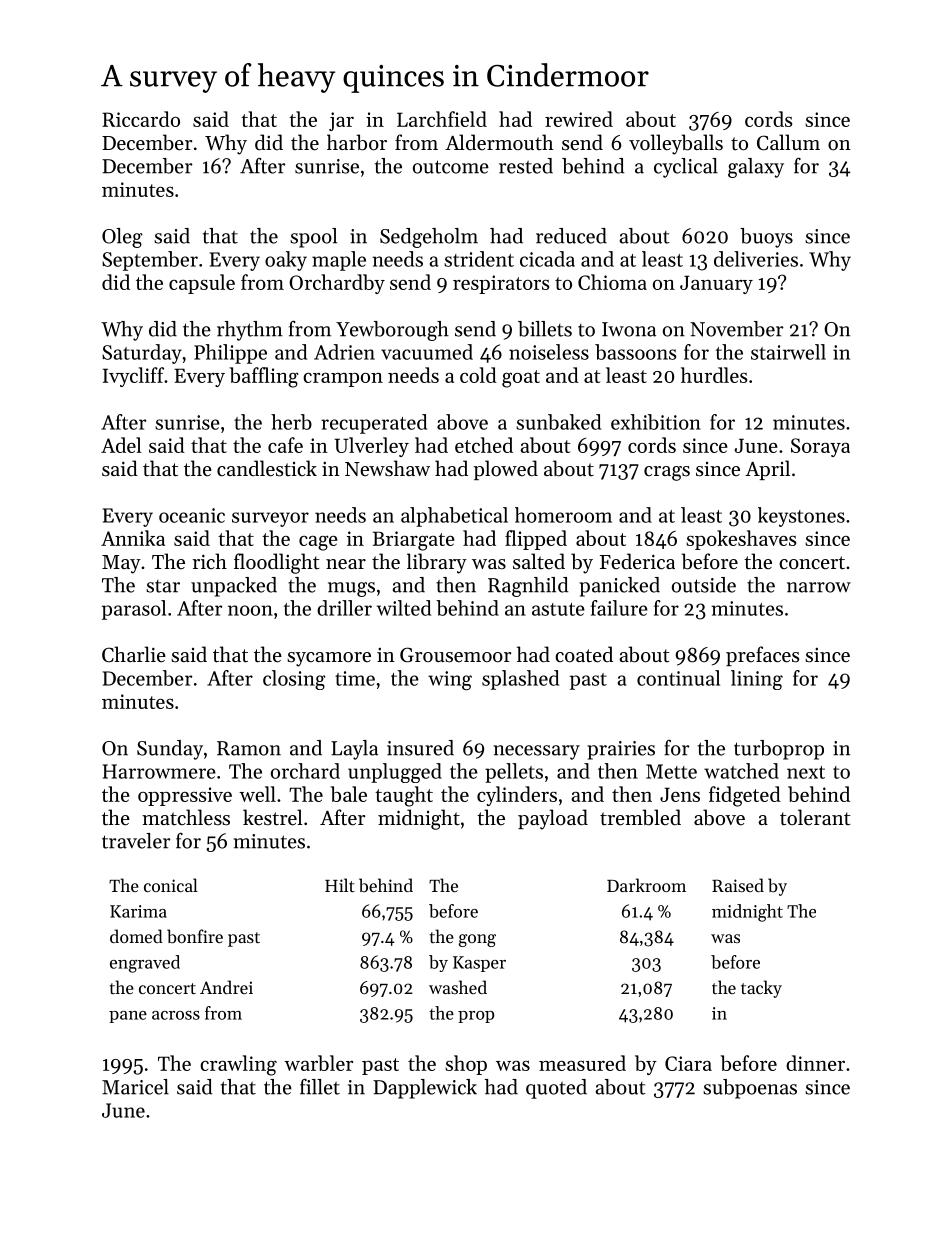  I want to click on tacky, so click(761, 989).
